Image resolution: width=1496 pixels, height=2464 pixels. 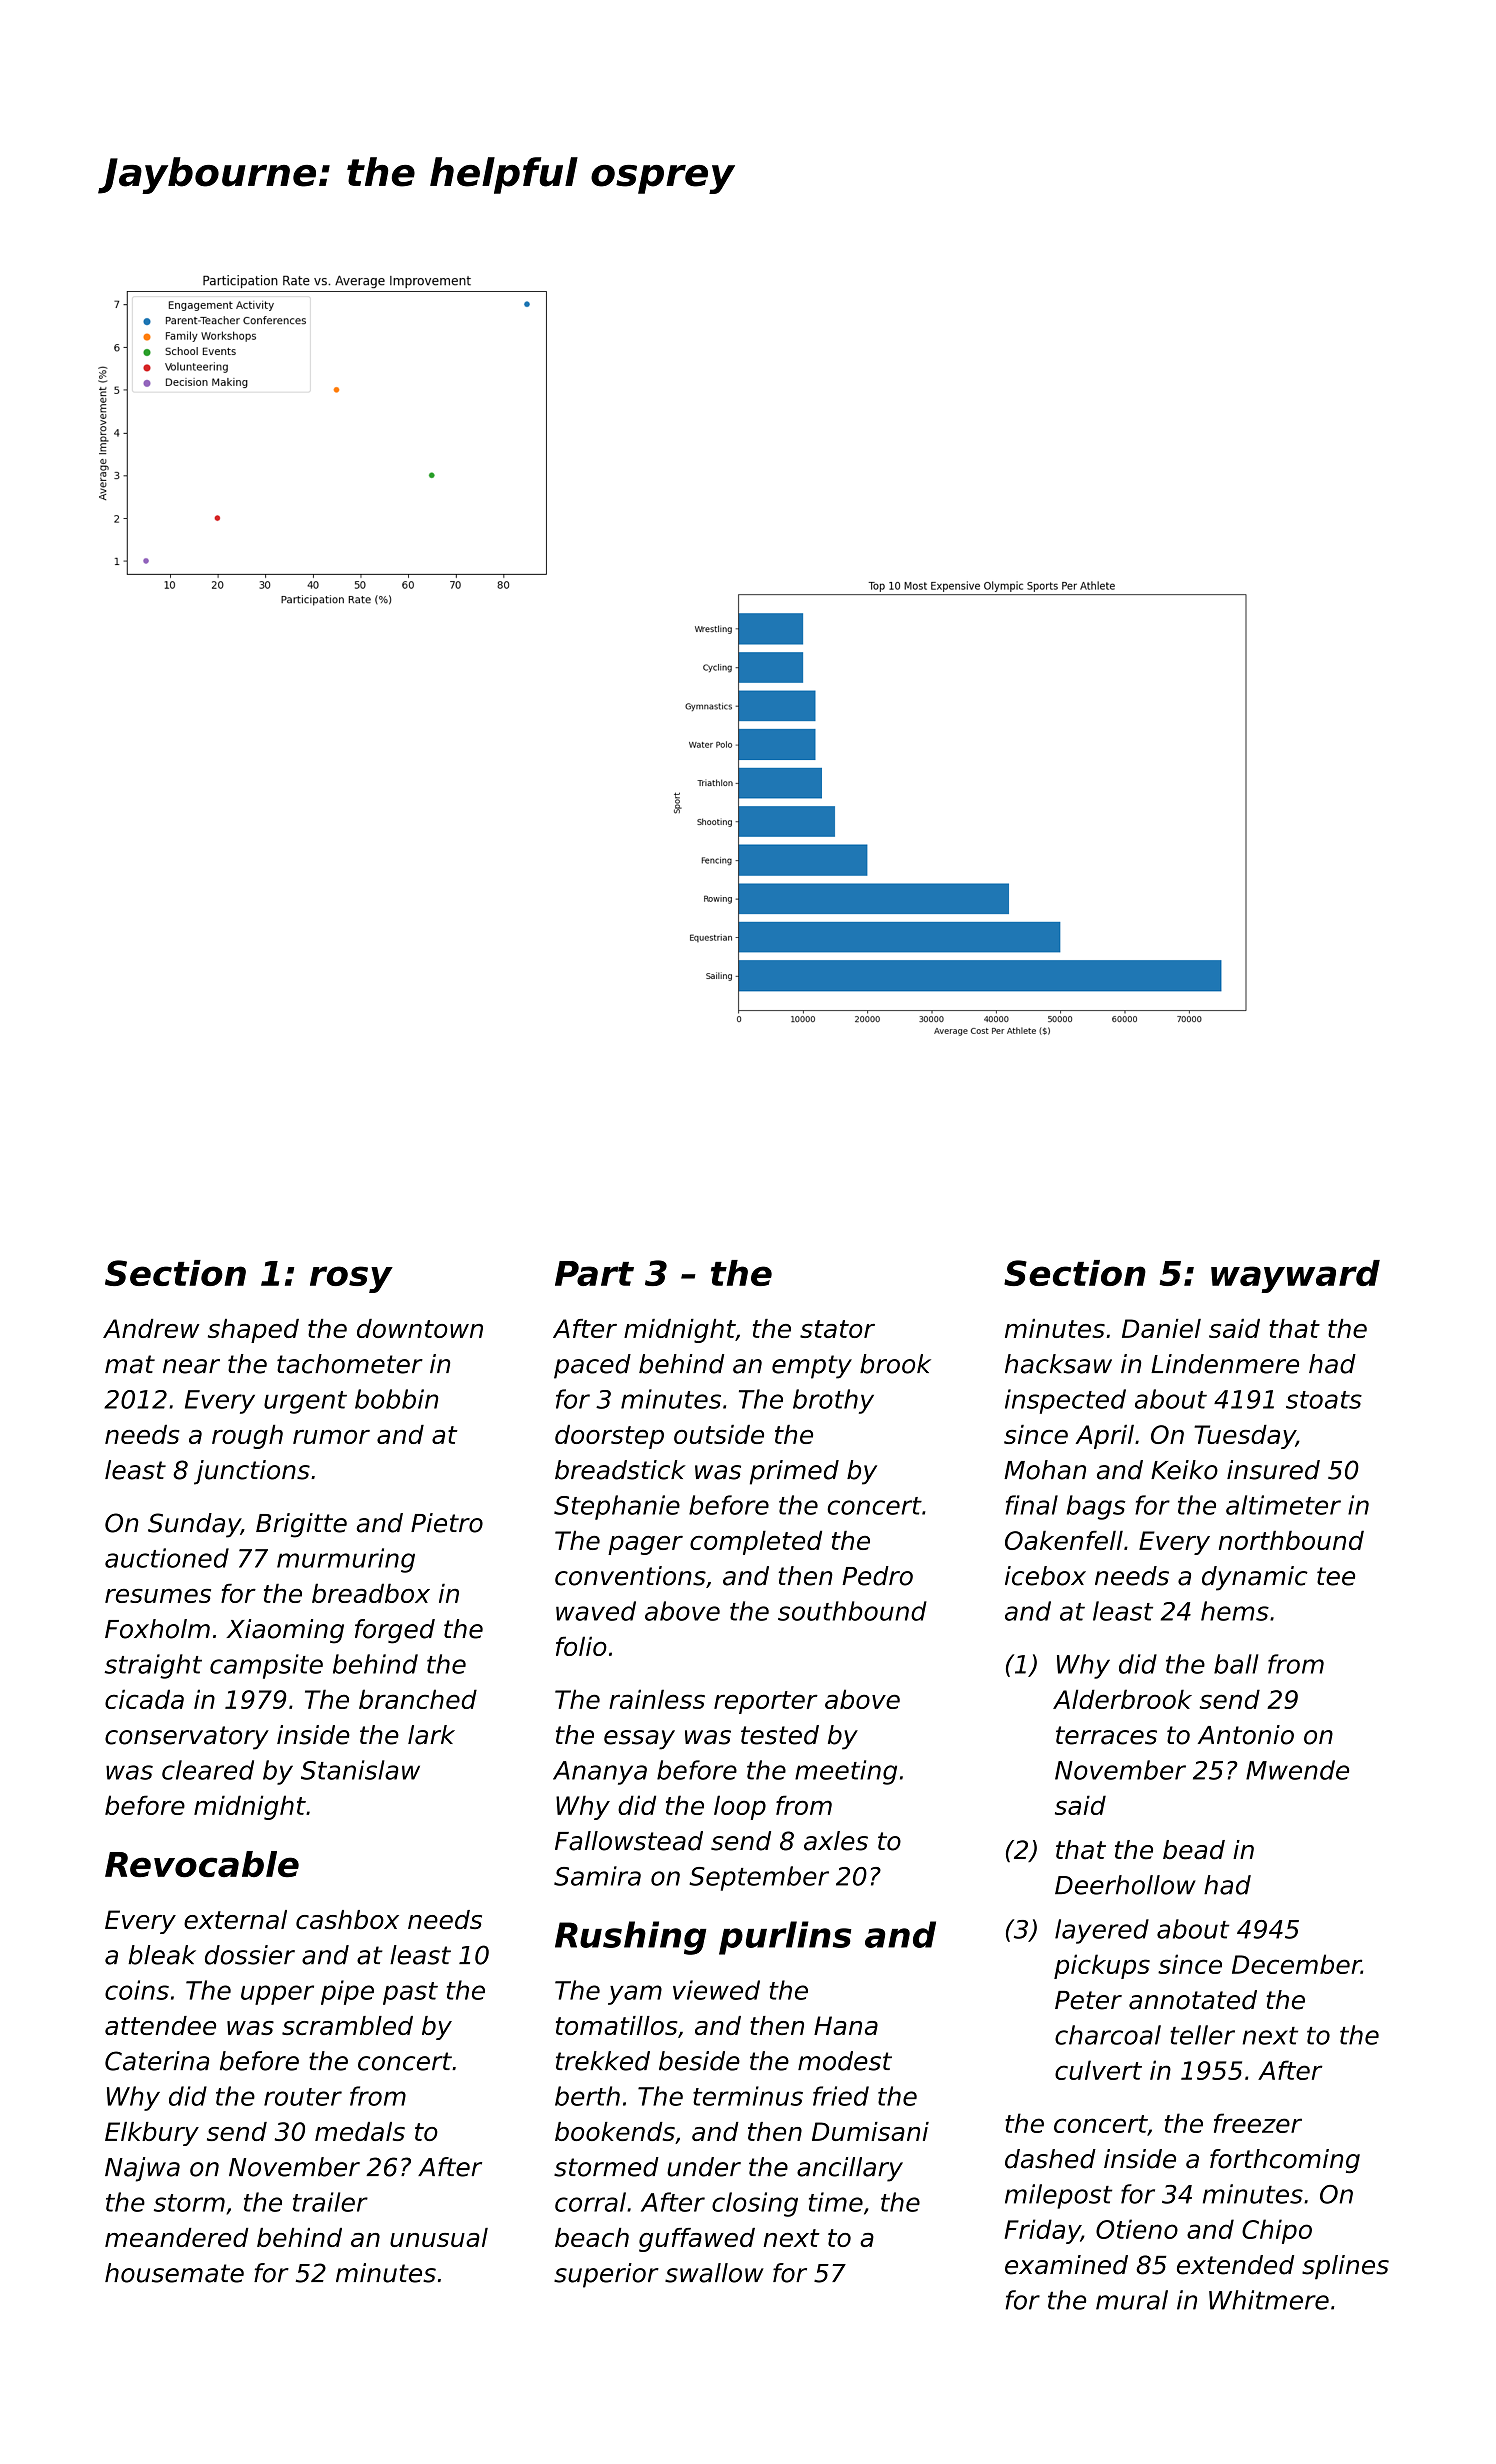 I want to click on stator, so click(x=837, y=1329).
